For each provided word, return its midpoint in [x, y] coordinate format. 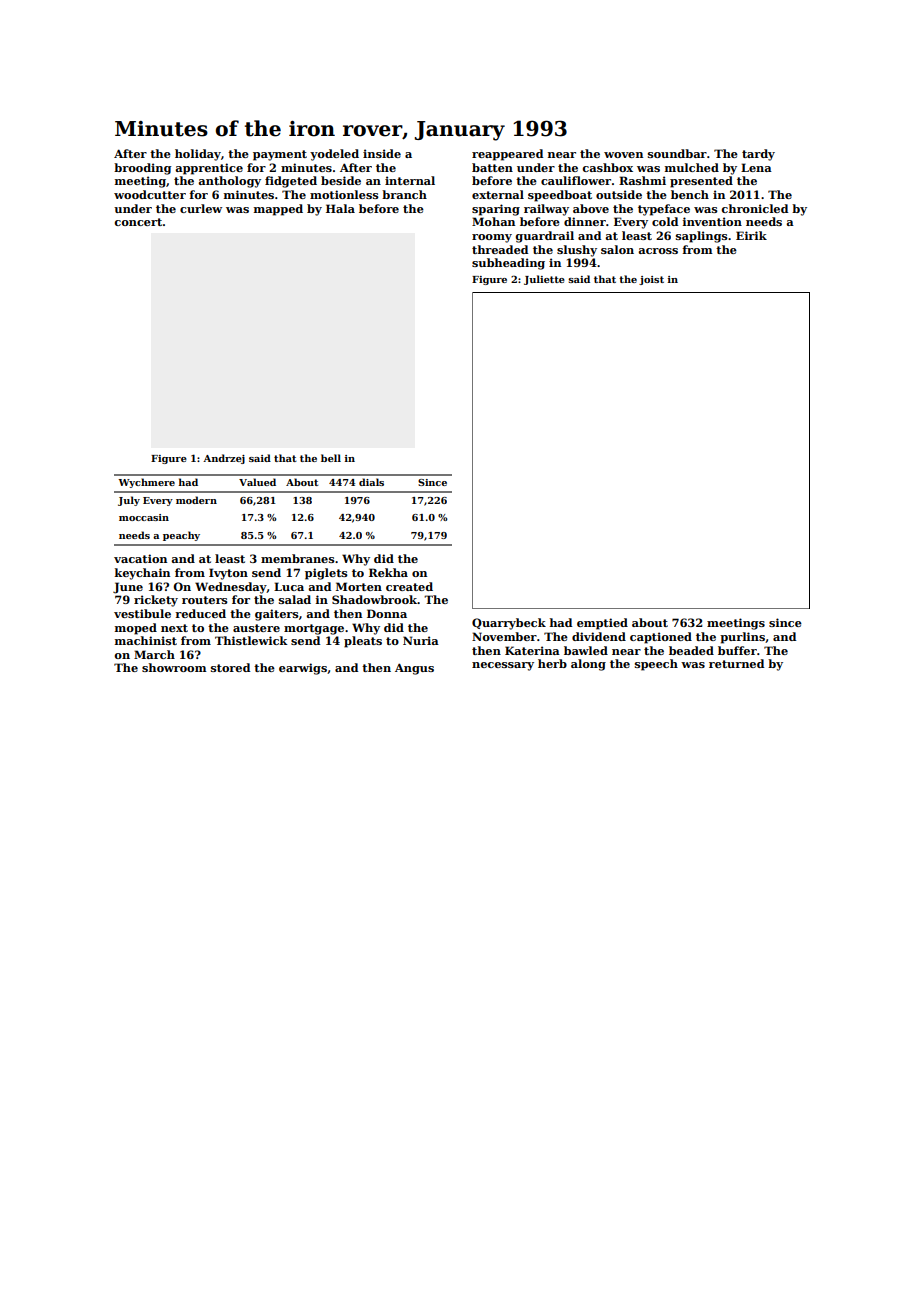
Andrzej [224, 459]
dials [371, 482]
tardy [758, 155]
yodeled [334, 155]
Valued [257, 482]
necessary [503, 666]
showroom [174, 667]
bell [331, 458]
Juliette [544, 280]
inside [382, 153]
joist [651, 280]
